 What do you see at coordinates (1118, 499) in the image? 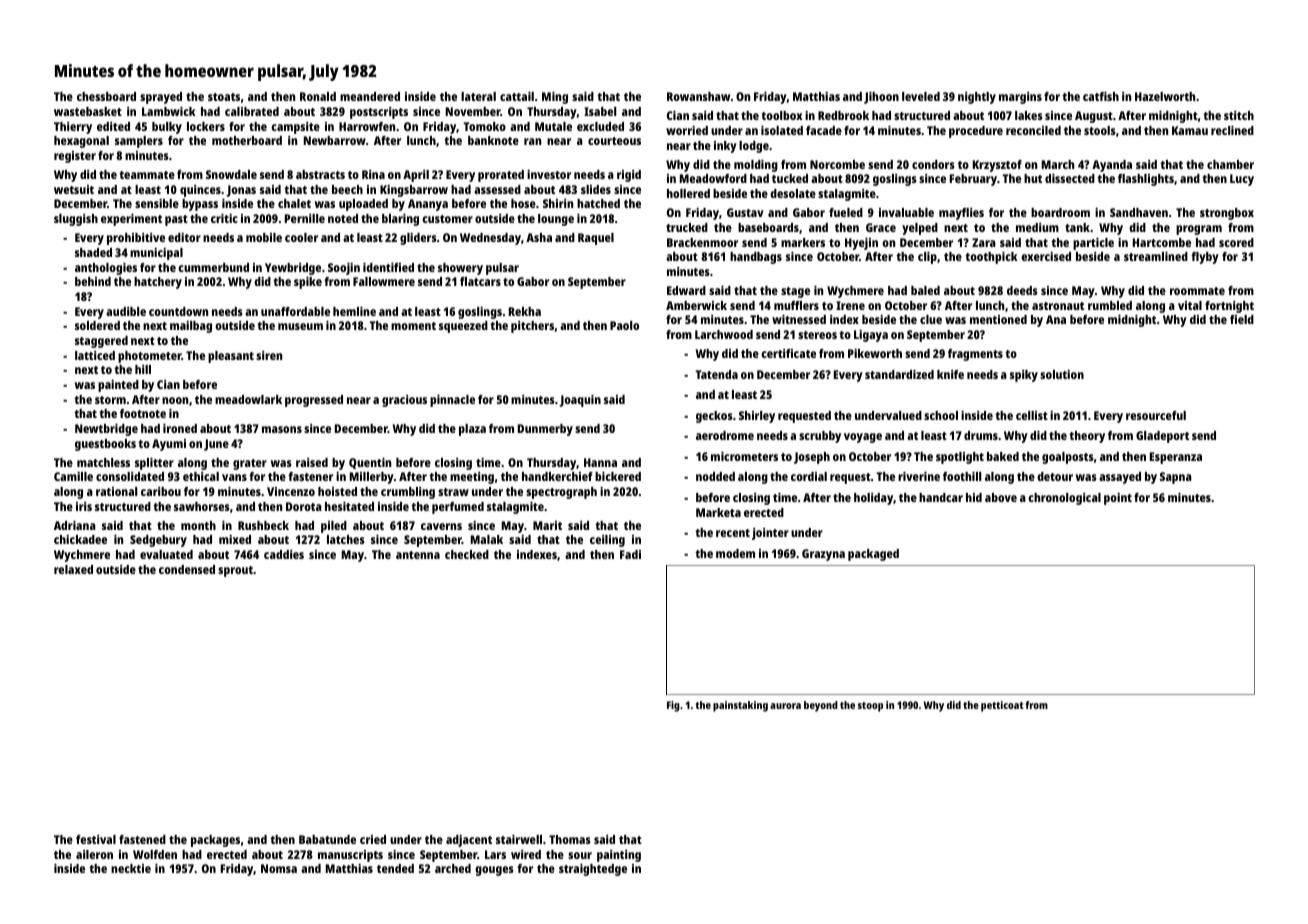
I see `point` at bounding box center [1118, 499].
